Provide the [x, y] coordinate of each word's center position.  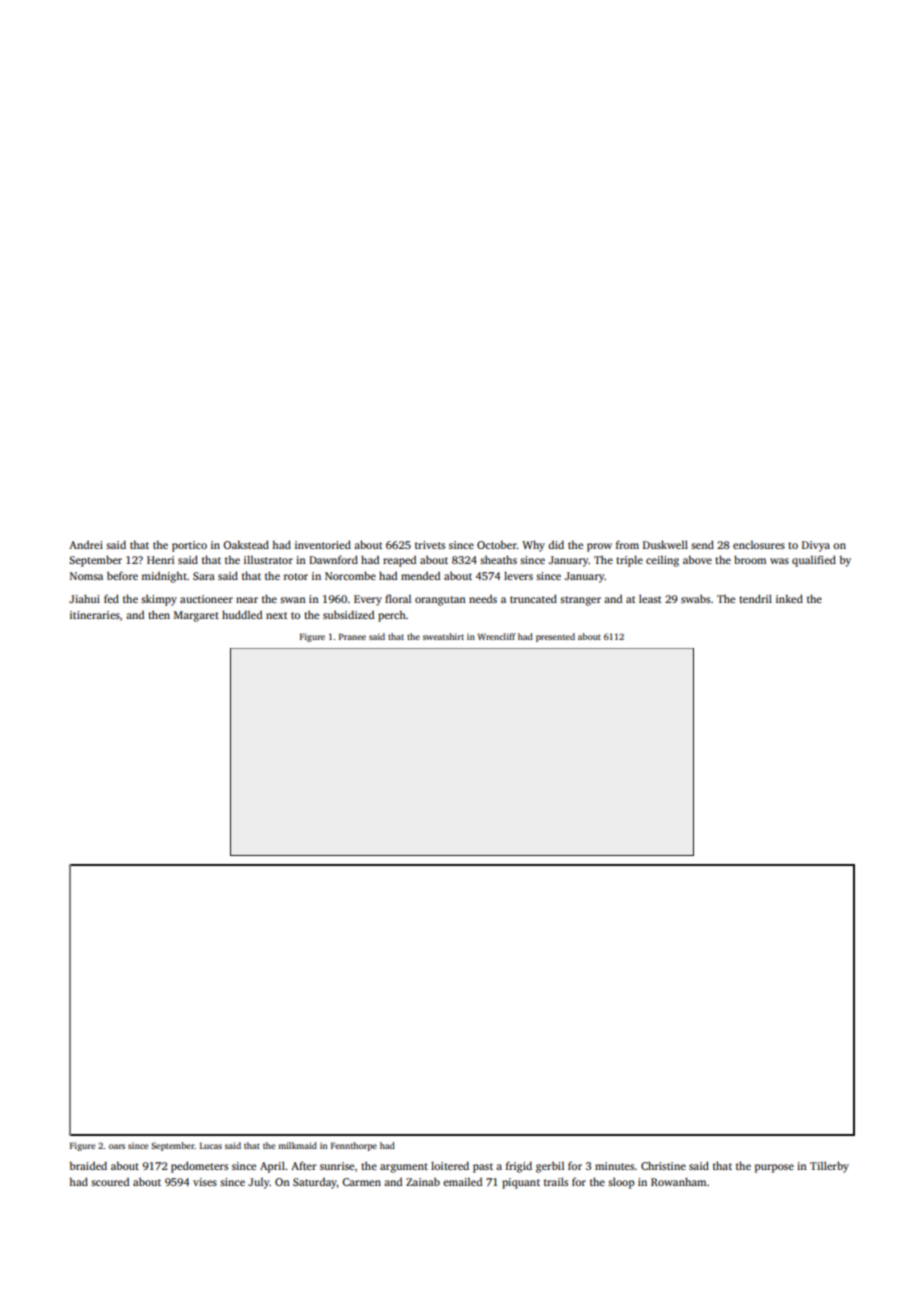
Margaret [196, 616]
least [650, 598]
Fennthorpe [354, 1146]
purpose [774, 1168]
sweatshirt [443, 636]
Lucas [211, 1146]
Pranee [352, 637]
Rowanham [678, 1181]
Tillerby [829, 1167]
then [159, 614]
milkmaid [297, 1145]
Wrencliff [497, 636]
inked [789, 598]
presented [555, 637]
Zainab [423, 1181]
